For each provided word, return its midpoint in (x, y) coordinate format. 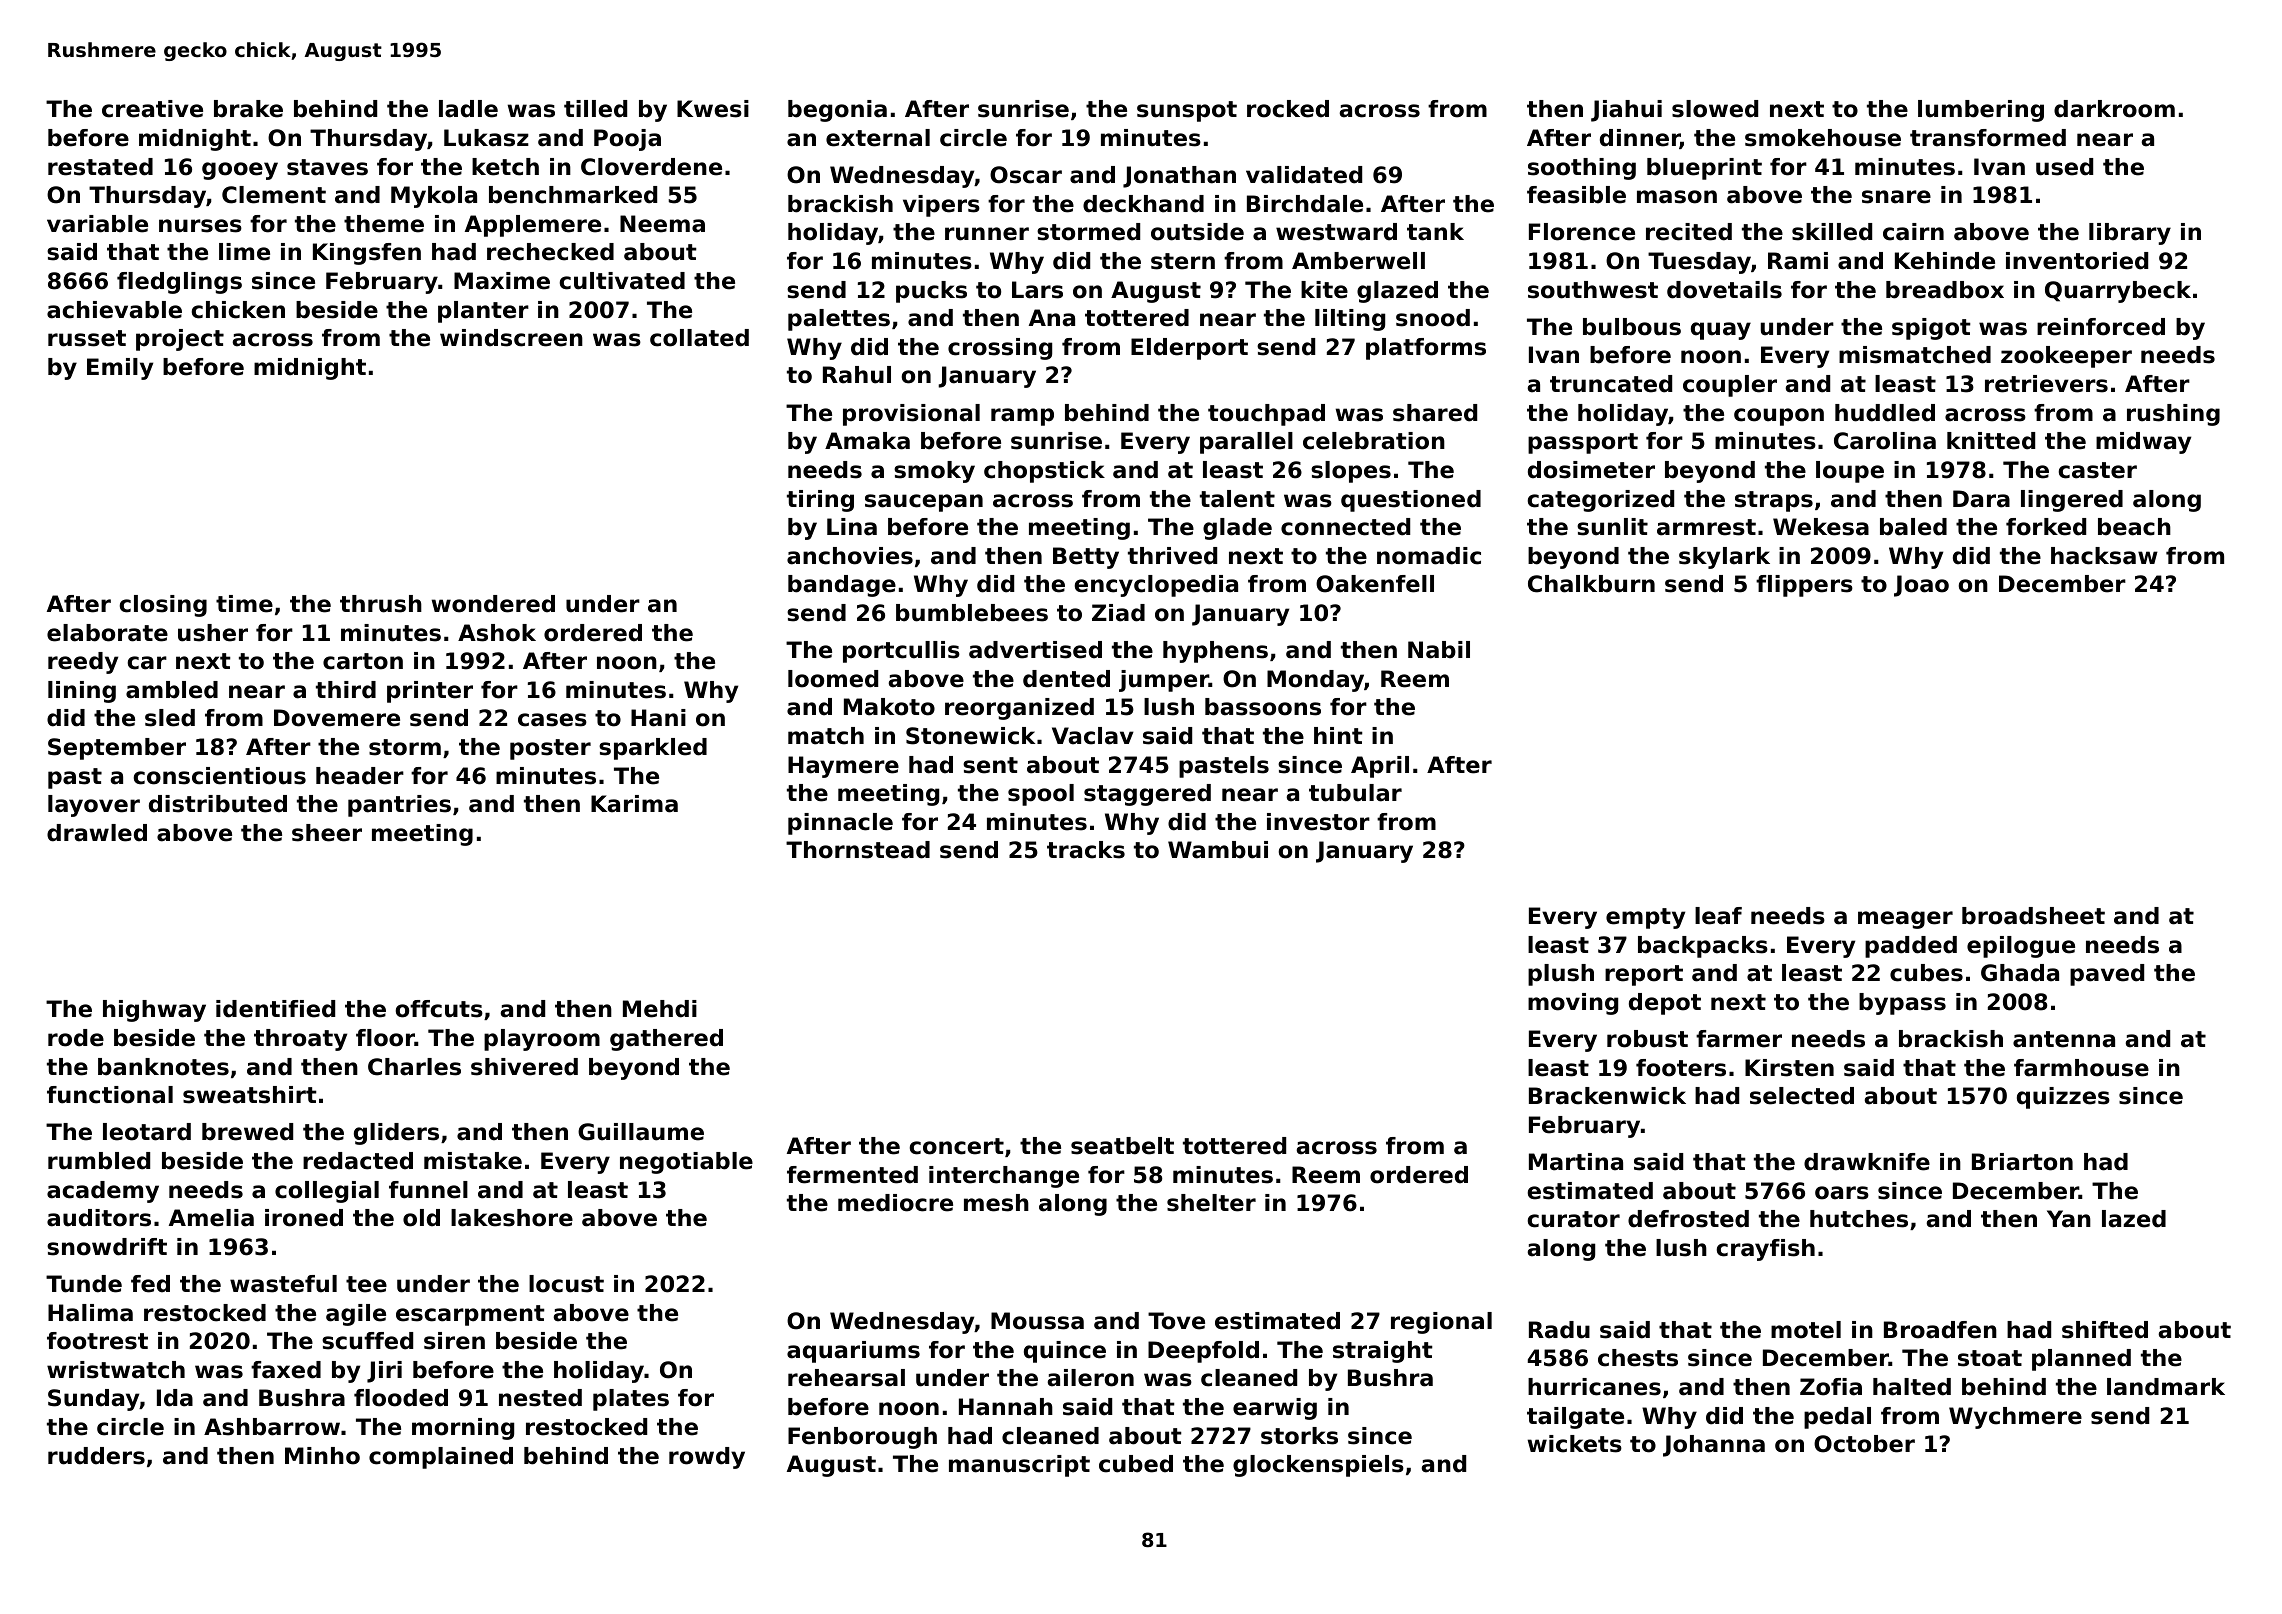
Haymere (843, 767)
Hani (658, 718)
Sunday (94, 1400)
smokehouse (1823, 138)
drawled (97, 833)
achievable (114, 310)
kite (1324, 290)
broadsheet (2033, 916)
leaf (1718, 916)
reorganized (1019, 709)
